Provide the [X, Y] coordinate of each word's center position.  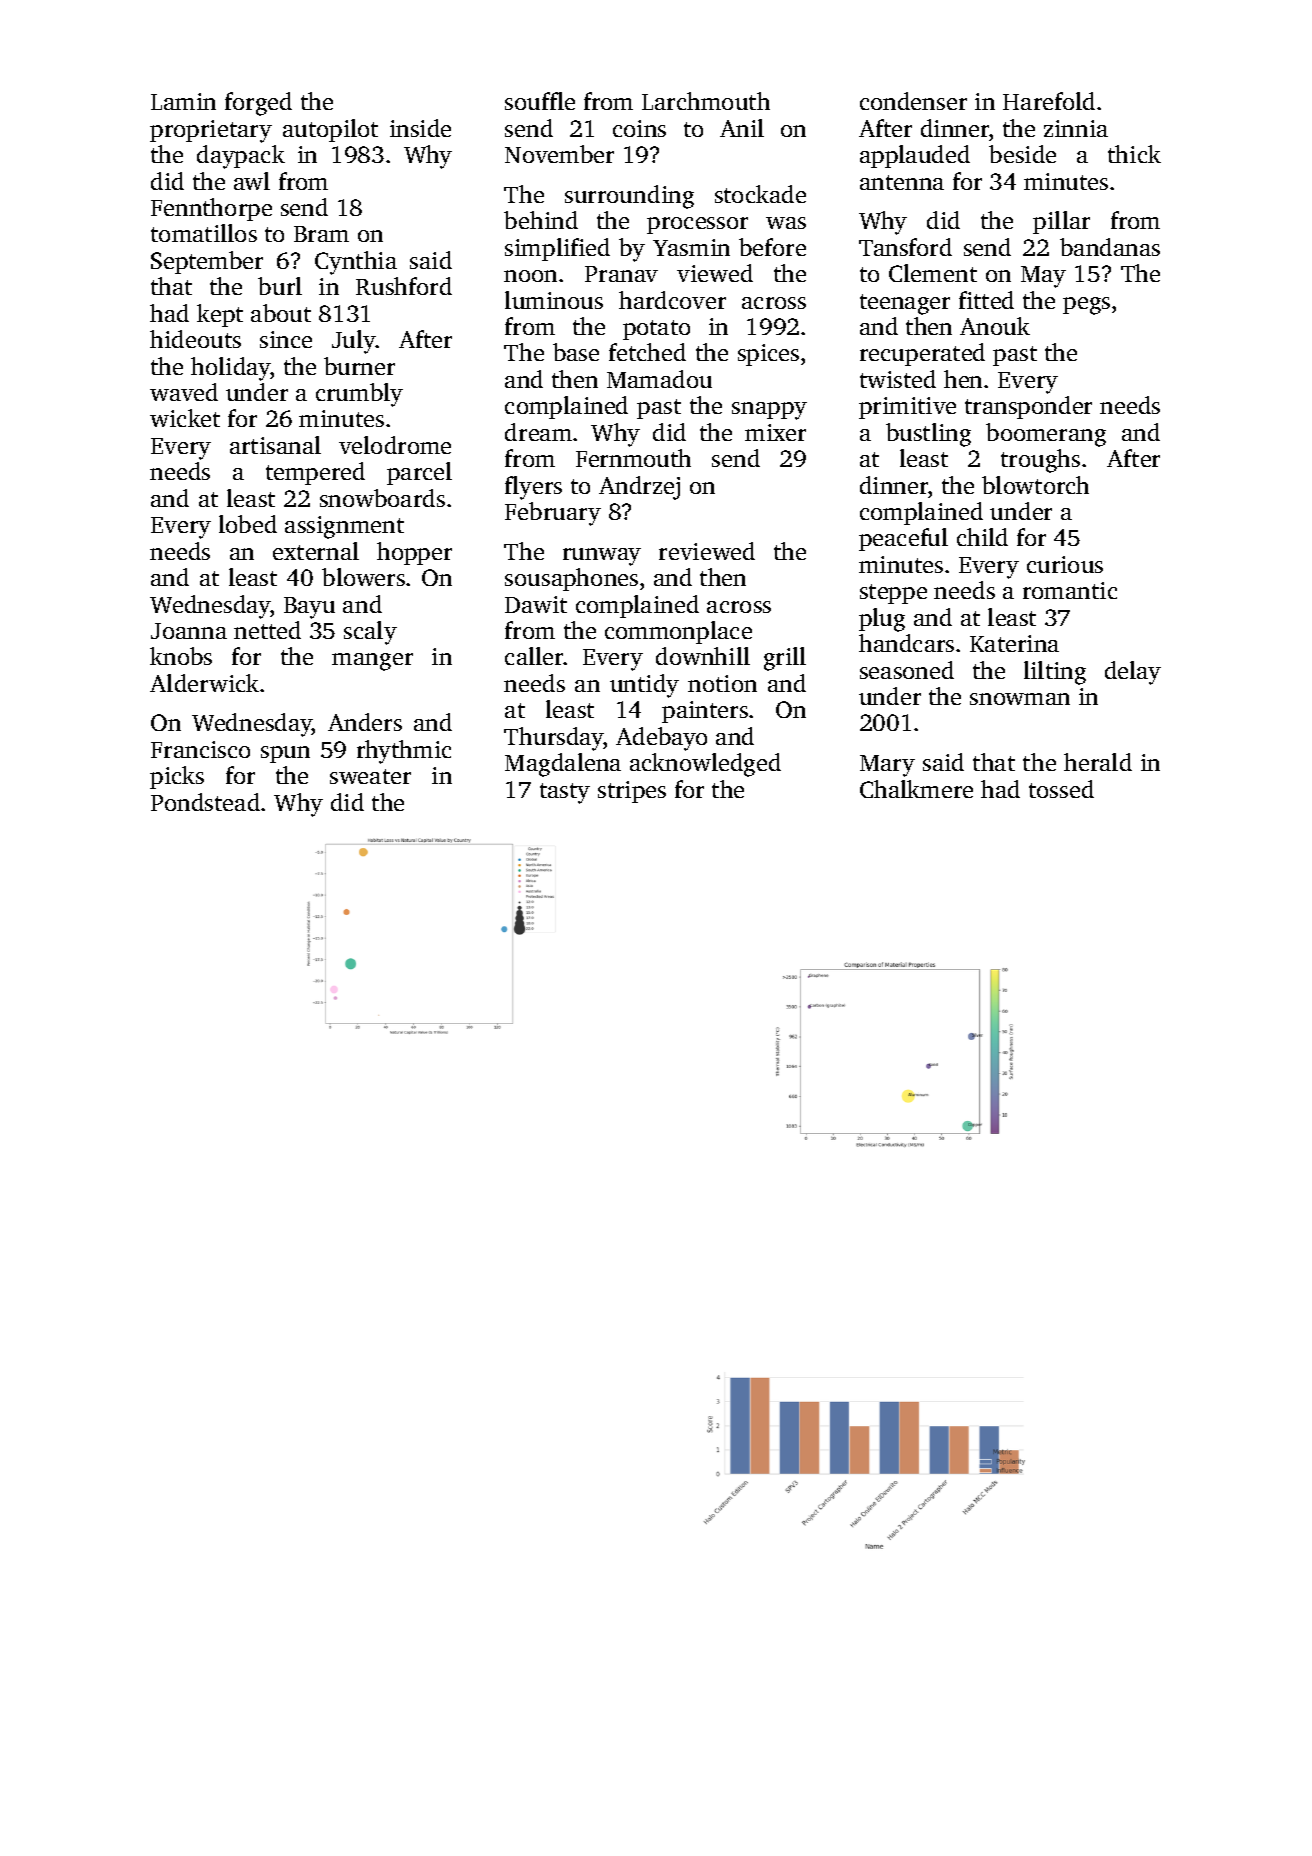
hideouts [195, 339]
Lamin [183, 101]
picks [177, 777]
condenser [913, 101]
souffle [540, 101]
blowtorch [1035, 485]
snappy [769, 411]
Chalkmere [916, 789]
